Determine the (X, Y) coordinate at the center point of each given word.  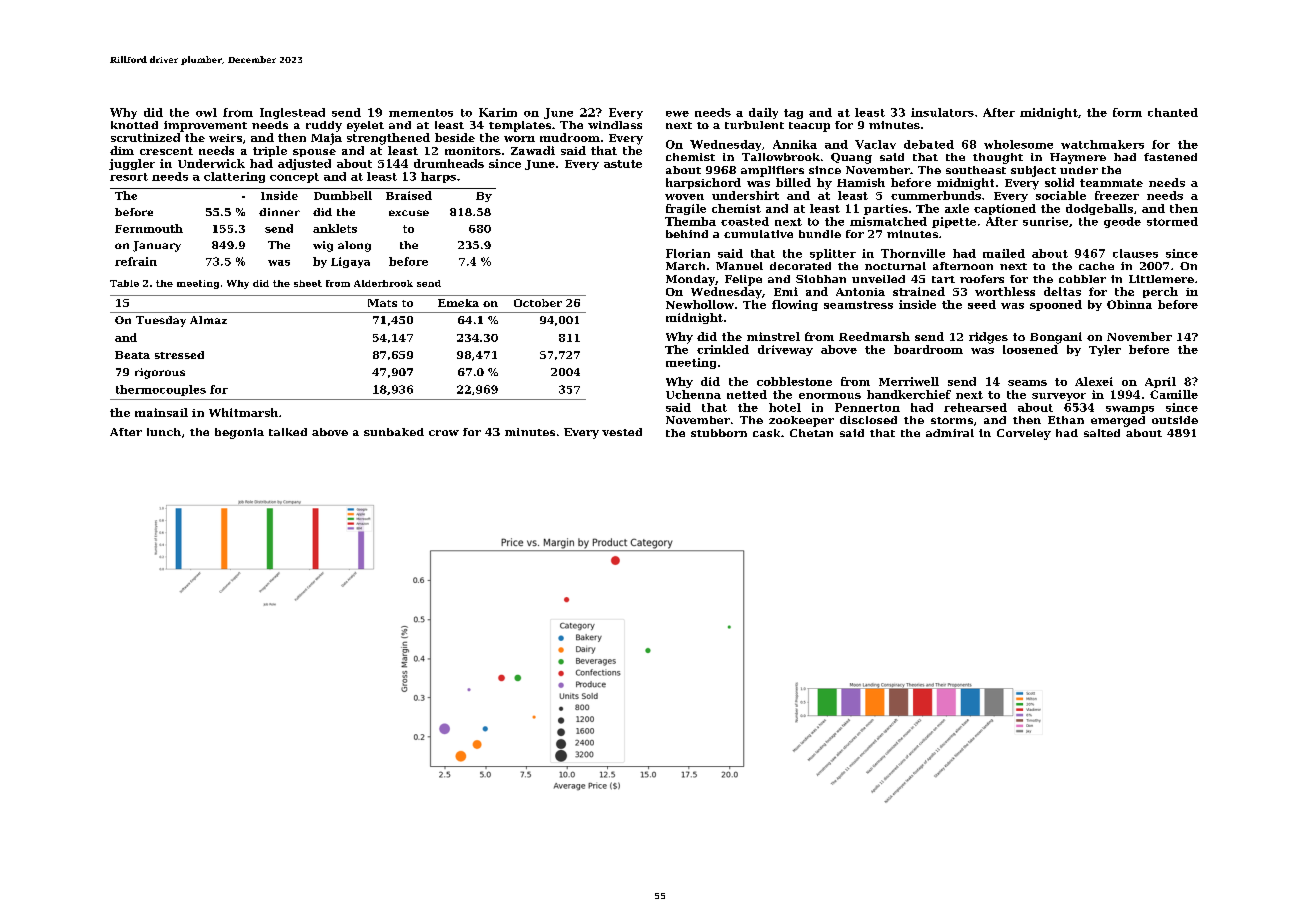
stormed (1172, 221)
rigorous (160, 373)
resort (129, 177)
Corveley (1024, 434)
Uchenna (693, 394)
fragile (686, 209)
